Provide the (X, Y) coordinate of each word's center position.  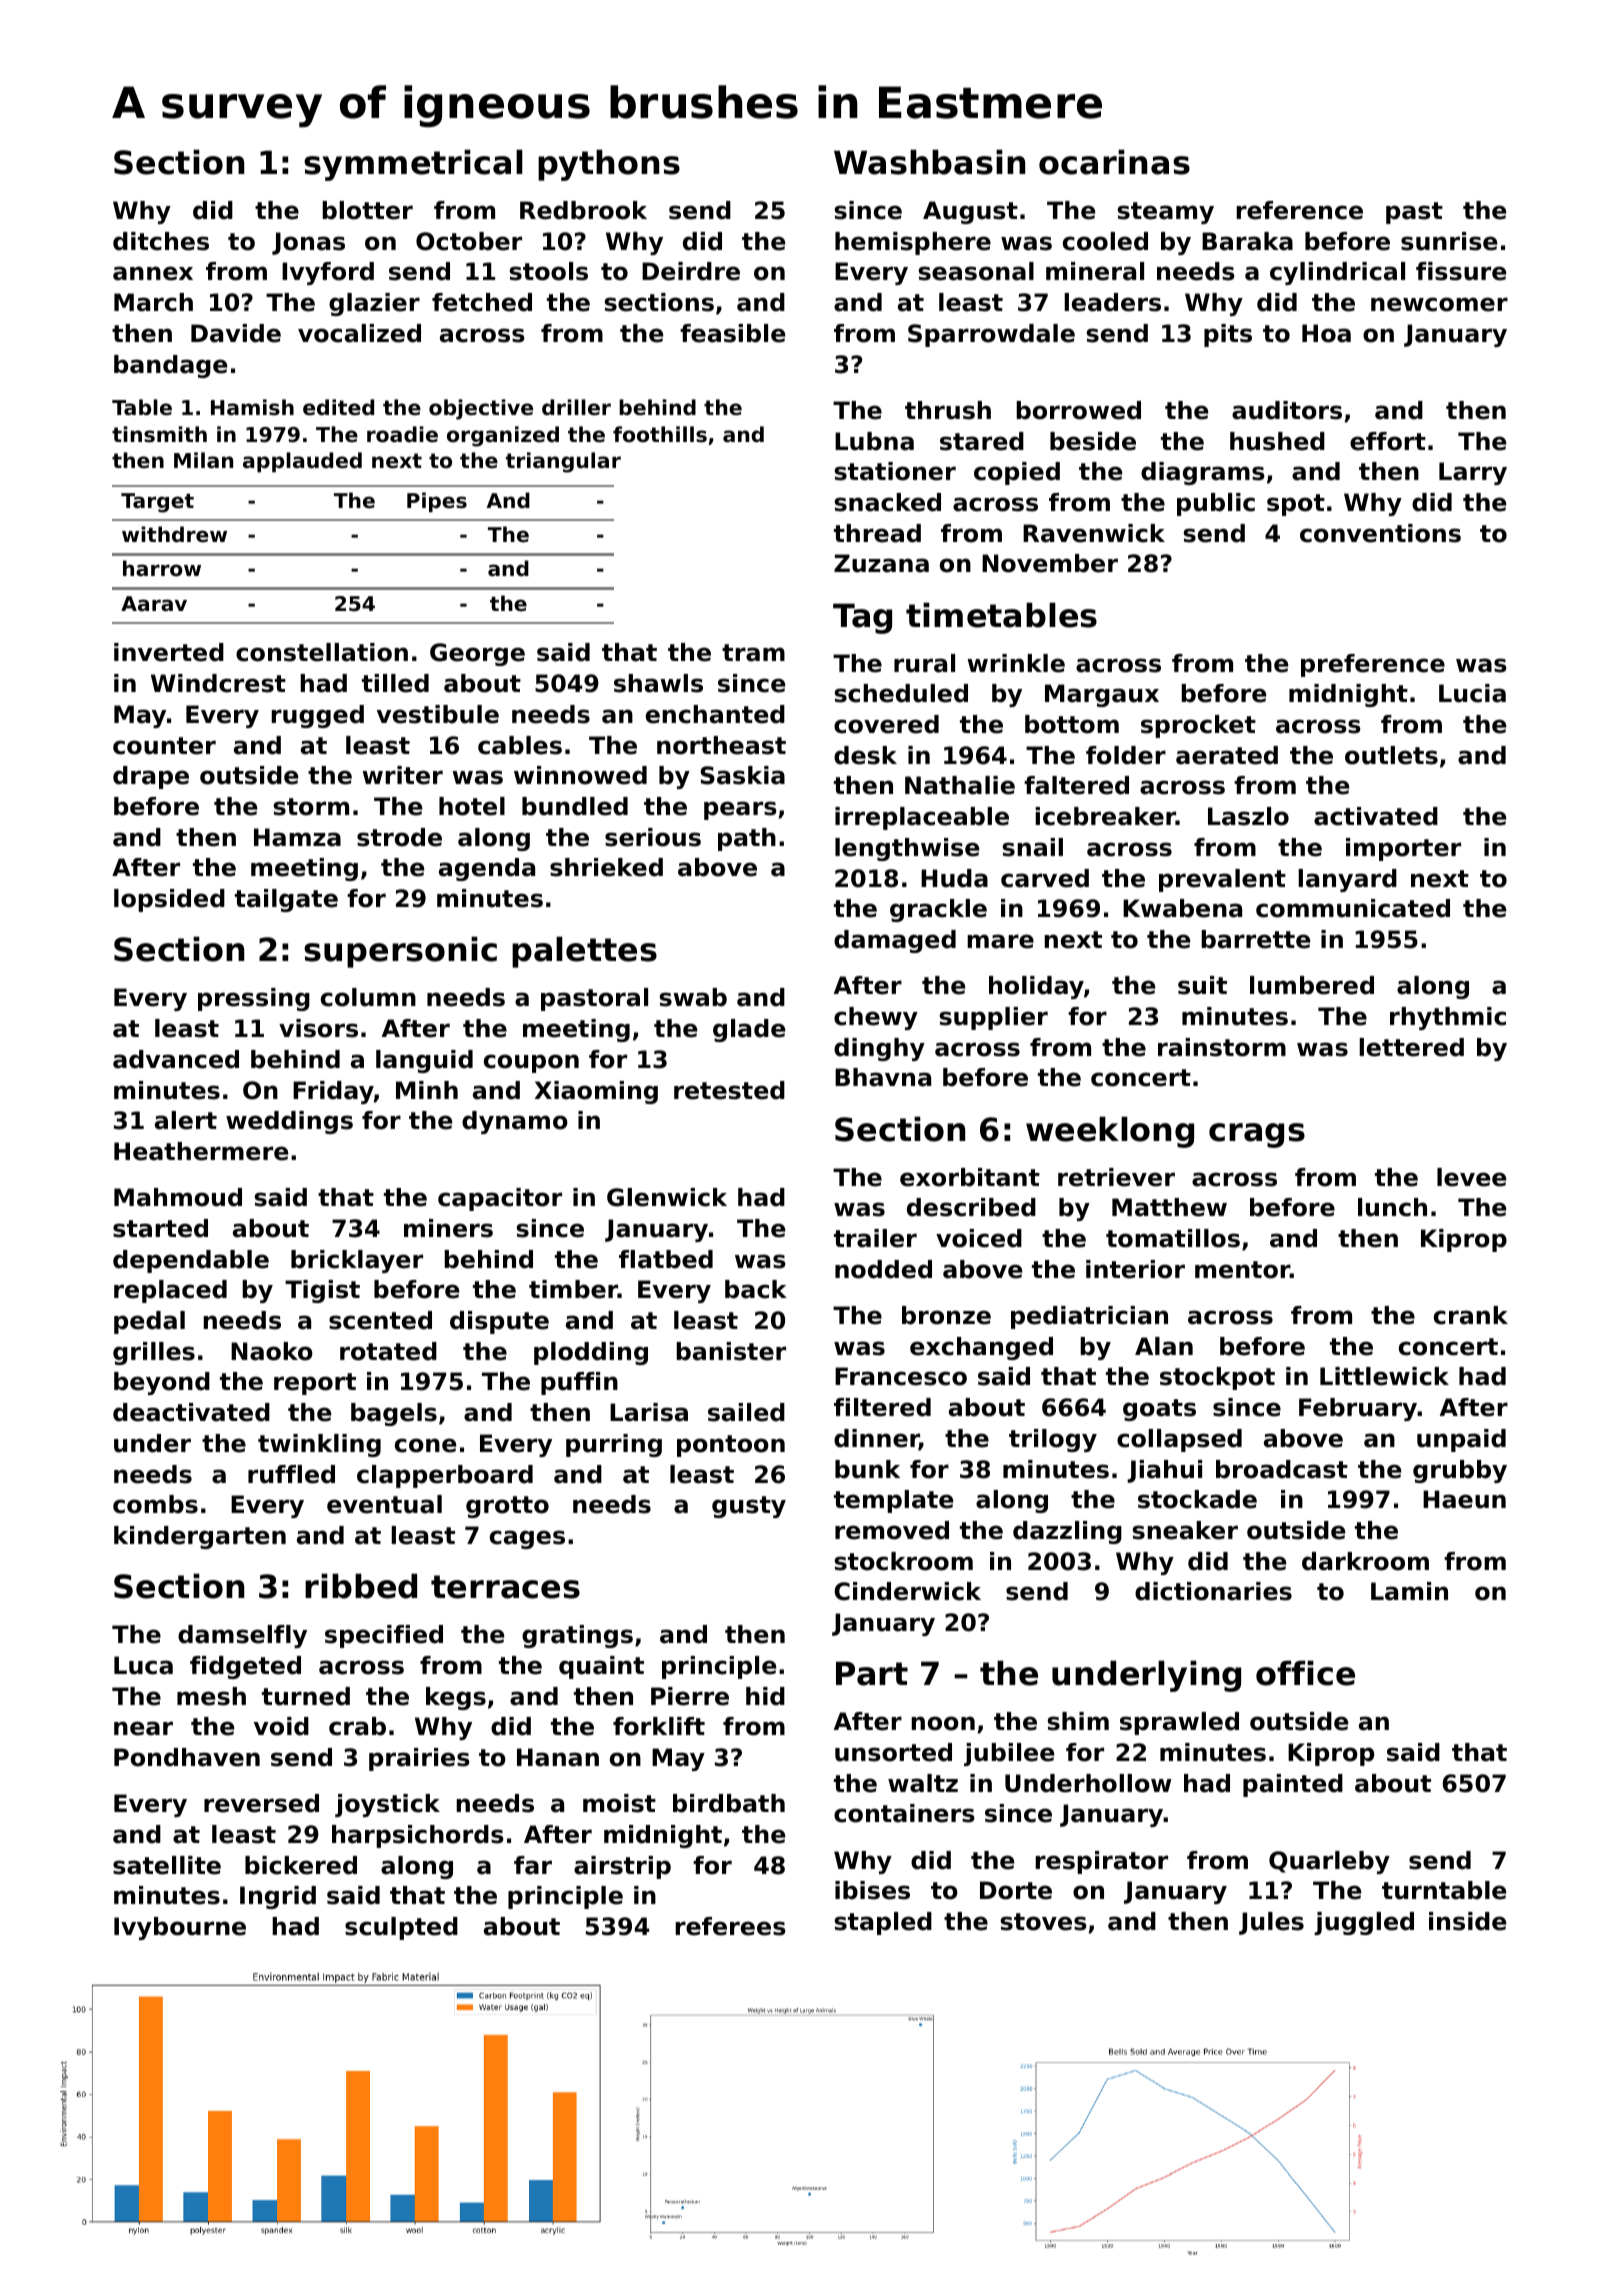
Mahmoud (178, 1197)
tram (753, 653)
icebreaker (1105, 816)
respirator (1101, 1862)
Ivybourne (180, 1928)
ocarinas (1114, 162)
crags (1257, 1135)
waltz (923, 1783)
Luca (143, 1665)
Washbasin (929, 162)
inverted (169, 652)
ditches (161, 241)
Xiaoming (596, 1092)
